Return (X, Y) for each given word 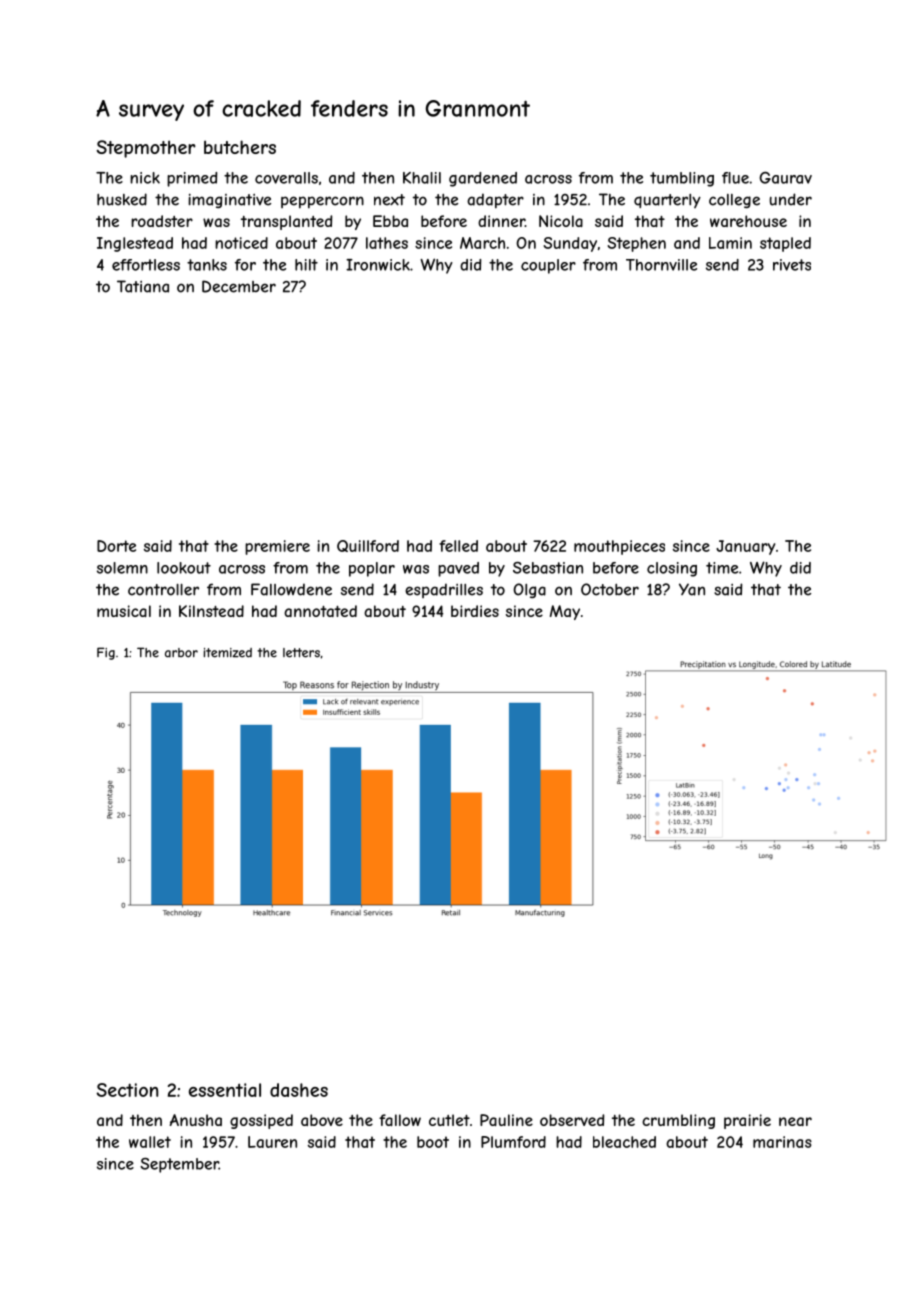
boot (433, 1142)
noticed (241, 243)
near (795, 1121)
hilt (306, 265)
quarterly (667, 201)
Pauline (506, 1120)
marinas (782, 1142)
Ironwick (378, 265)
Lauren (272, 1142)
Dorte (116, 546)
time (722, 568)
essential (225, 1090)
